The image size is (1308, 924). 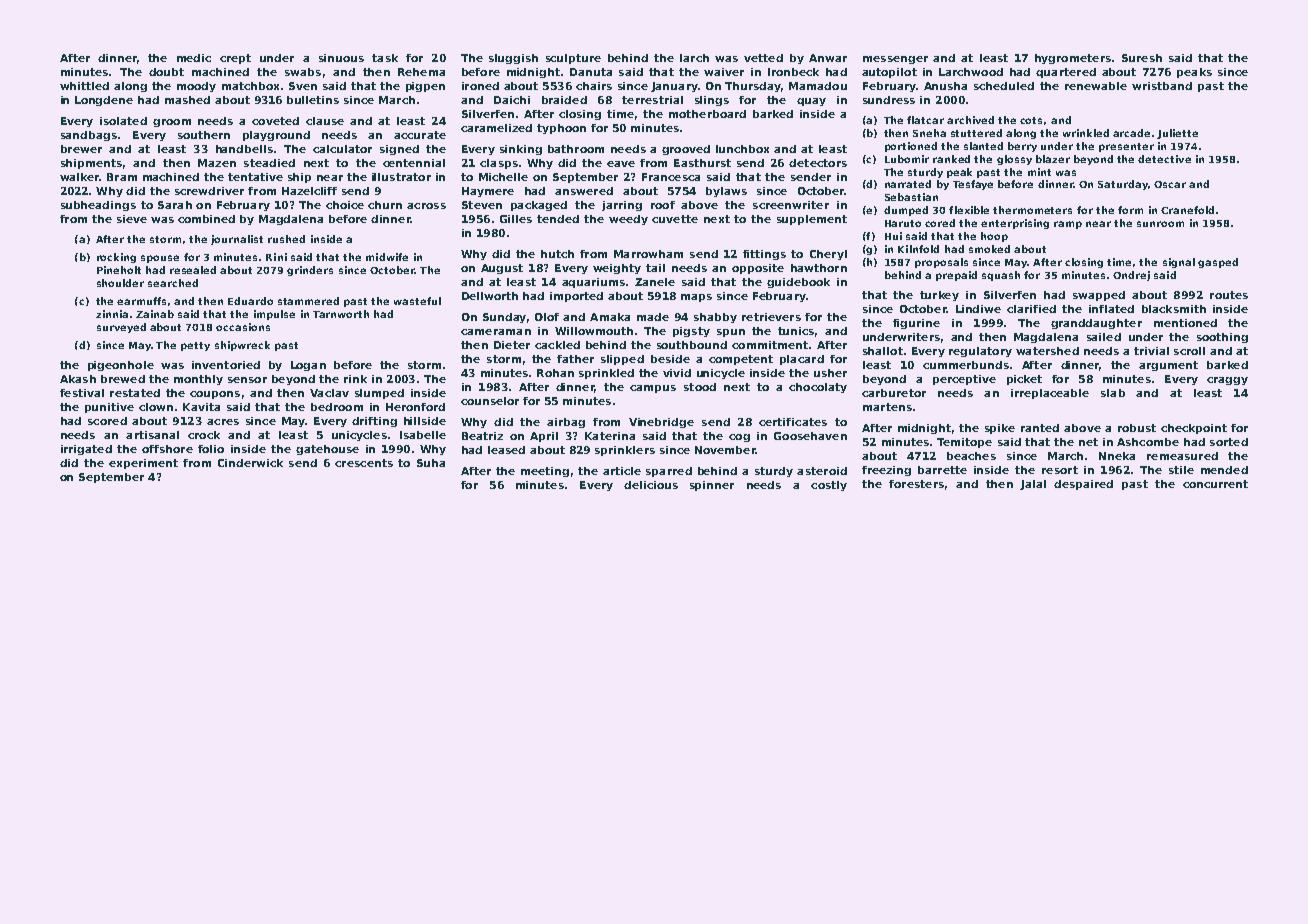 I want to click on Daichi, so click(x=512, y=100).
